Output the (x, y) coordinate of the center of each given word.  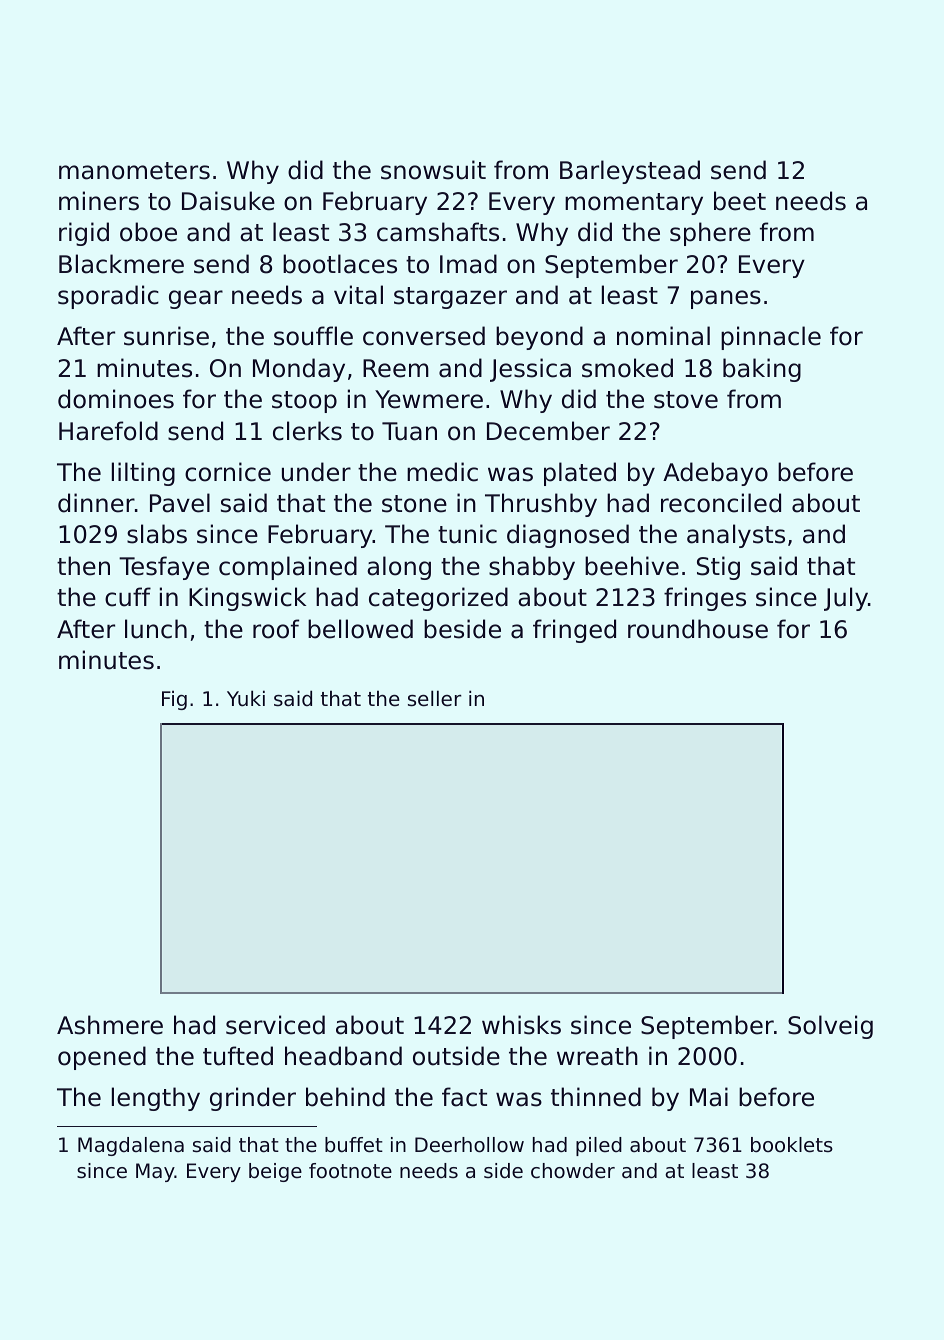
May (155, 1172)
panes (726, 299)
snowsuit (433, 170)
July (846, 599)
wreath (597, 1056)
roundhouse (698, 629)
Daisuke (228, 201)
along (399, 568)
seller (435, 698)
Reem (396, 368)
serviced (275, 1025)
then (83, 566)
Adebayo (715, 474)
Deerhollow (469, 1145)
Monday (299, 370)
